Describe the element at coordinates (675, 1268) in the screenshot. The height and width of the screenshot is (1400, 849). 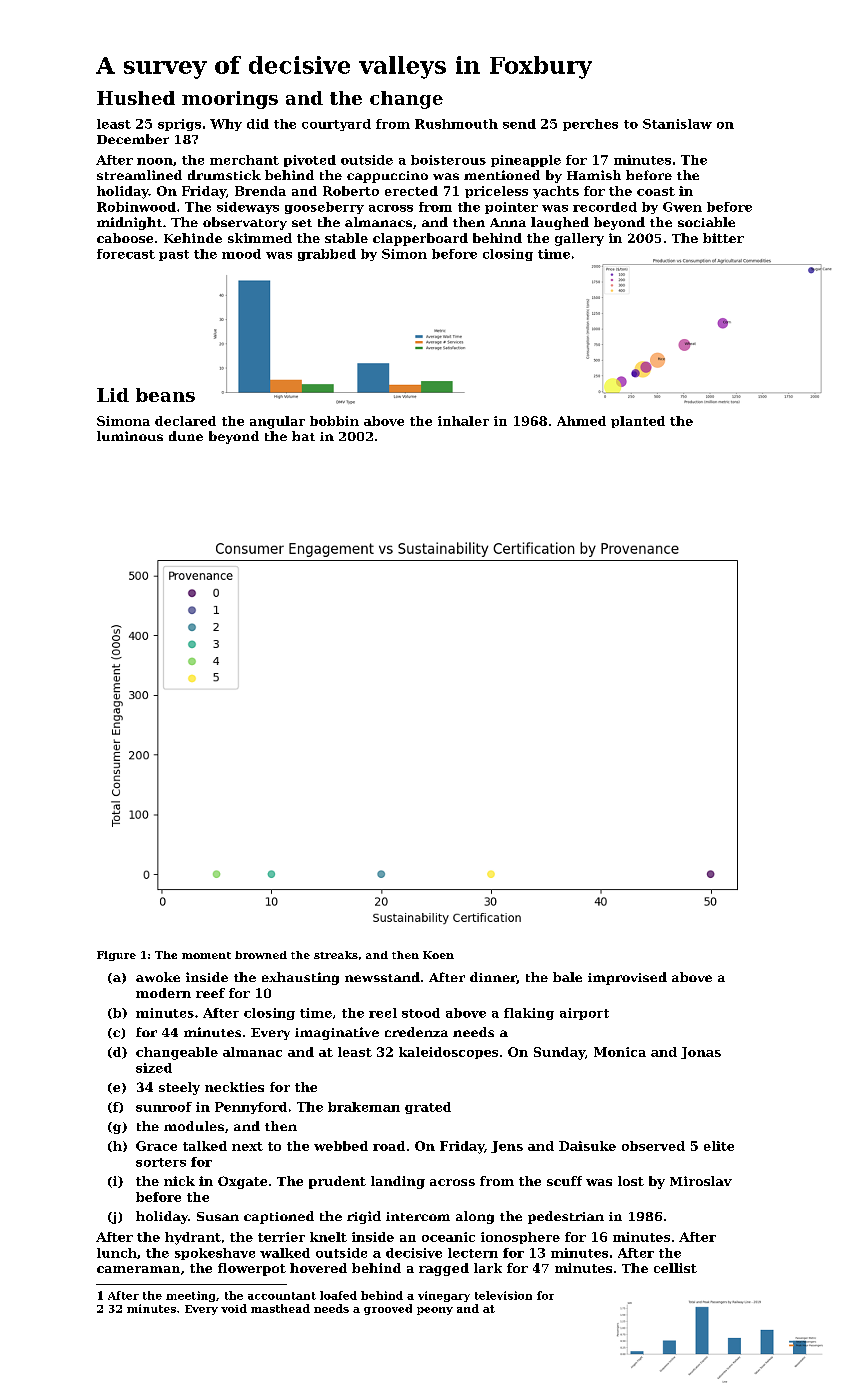
I see `cellist` at that location.
